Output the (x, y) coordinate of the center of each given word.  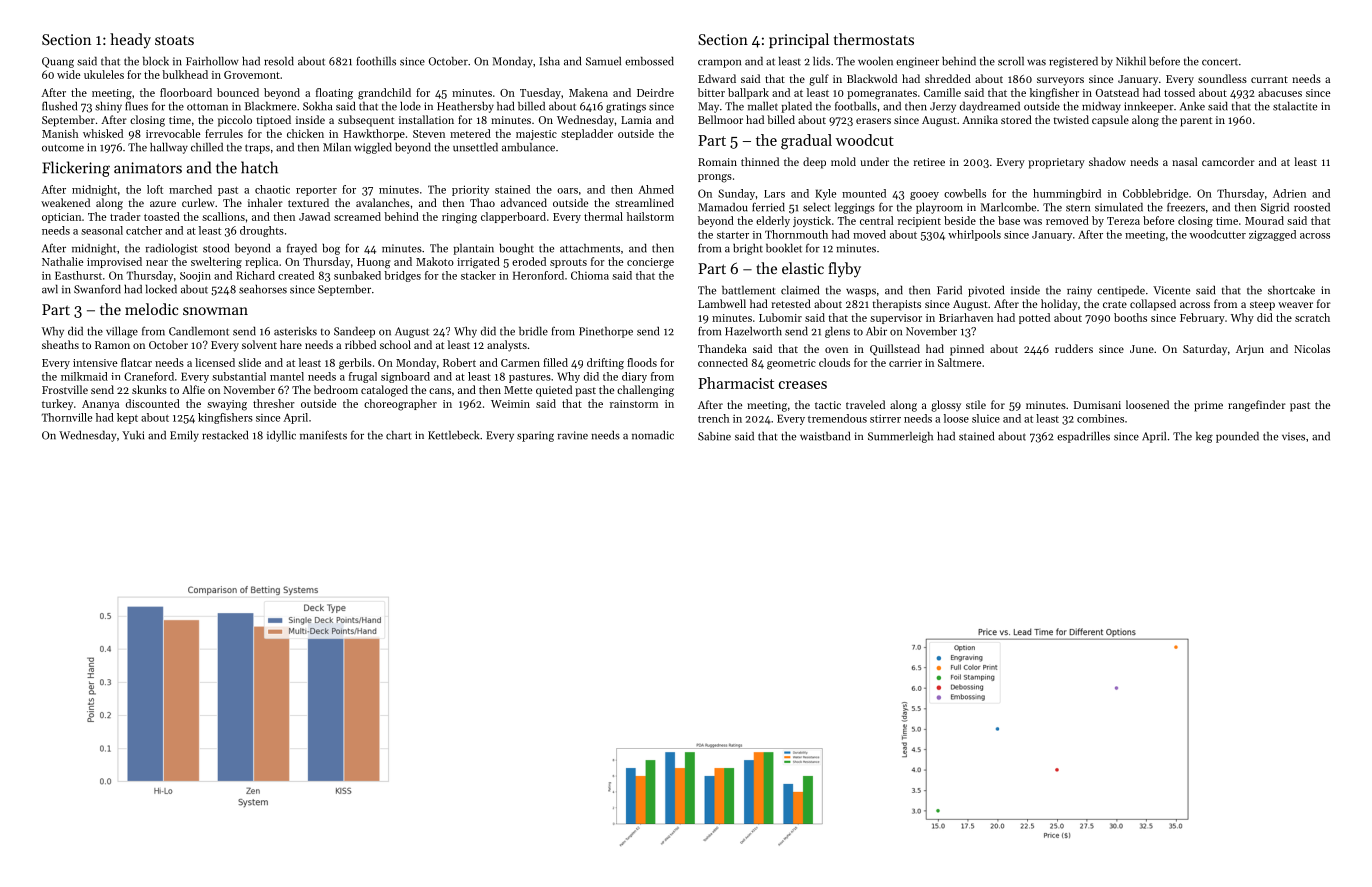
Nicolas (1312, 348)
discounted (153, 403)
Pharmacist (736, 383)
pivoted (986, 291)
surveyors (1060, 81)
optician (61, 218)
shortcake (1291, 290)
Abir (876, 331)
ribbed (360, 344)
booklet (784, 248)
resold (279, 61)
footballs (856, 106)
